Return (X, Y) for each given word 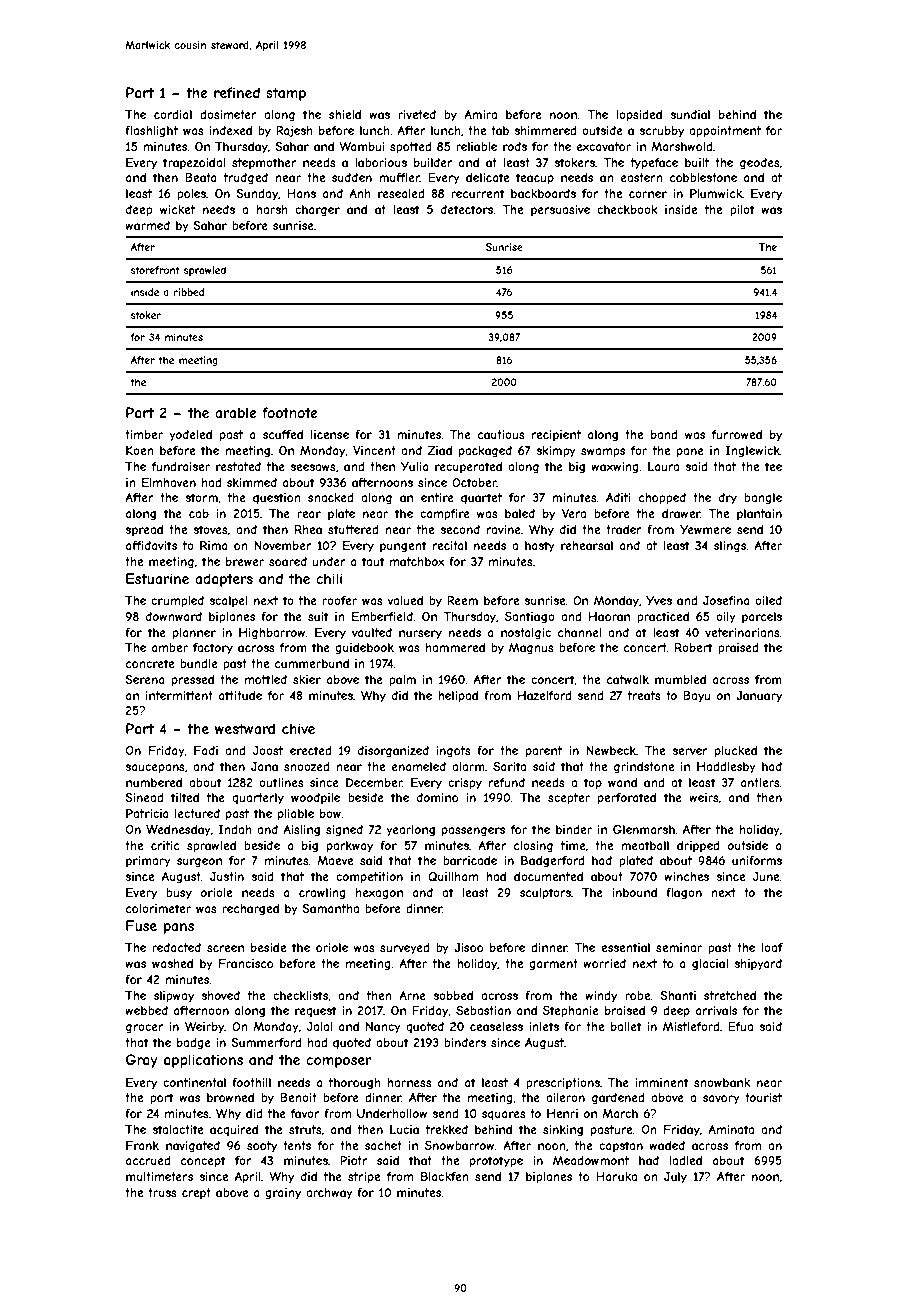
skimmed (252, 482)
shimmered (545, 130)
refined (237, 92)
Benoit (298, 1097)
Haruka (616, 1176)
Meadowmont (591, 1160)
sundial (690, 114)
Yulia (415, 466)
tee (773, 466)
